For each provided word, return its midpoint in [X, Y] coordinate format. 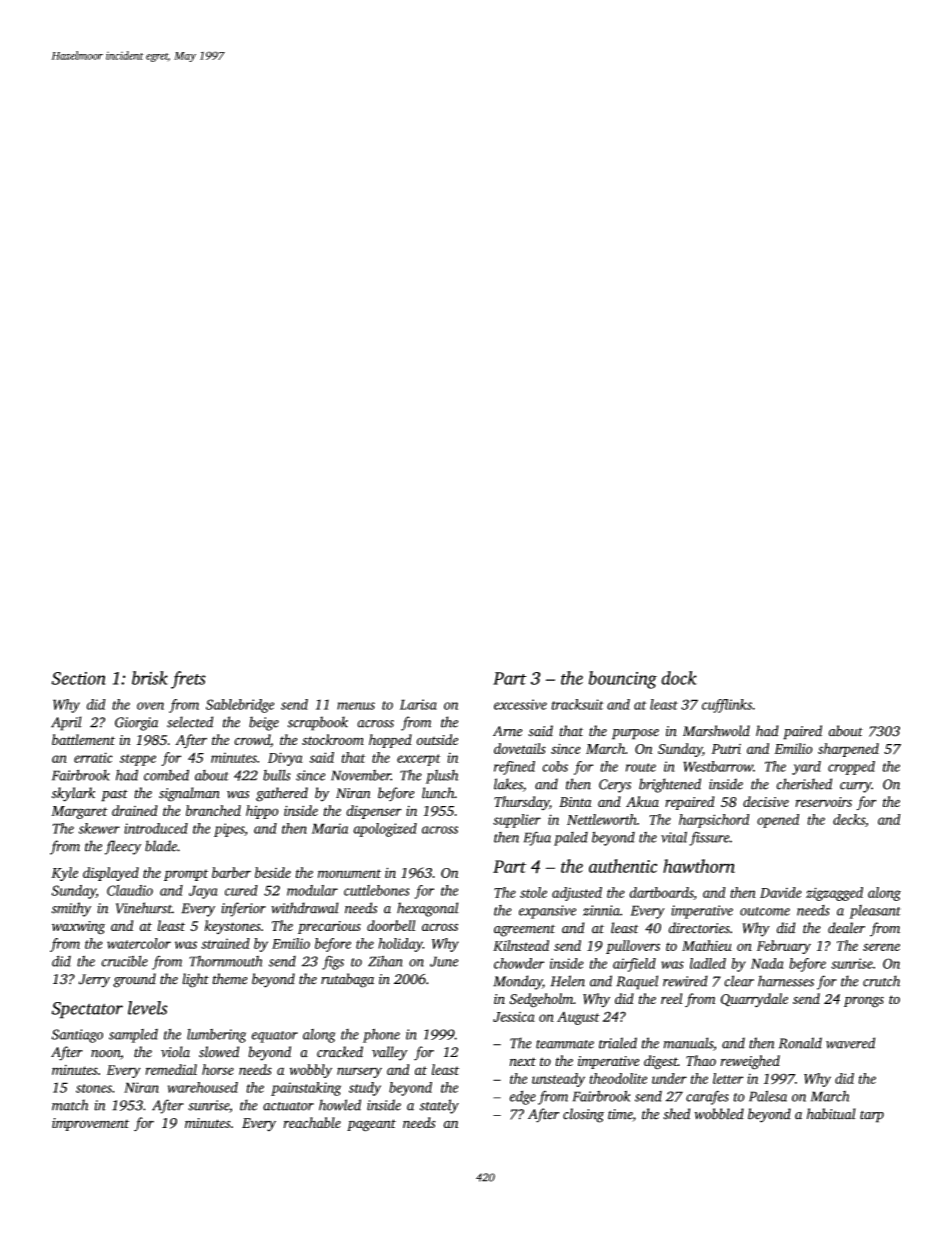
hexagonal [428, 909]
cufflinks [727, 706]
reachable [312, 1122]
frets [188, 680]
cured [241, 890]
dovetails [520, 748]
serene [881, 947]
